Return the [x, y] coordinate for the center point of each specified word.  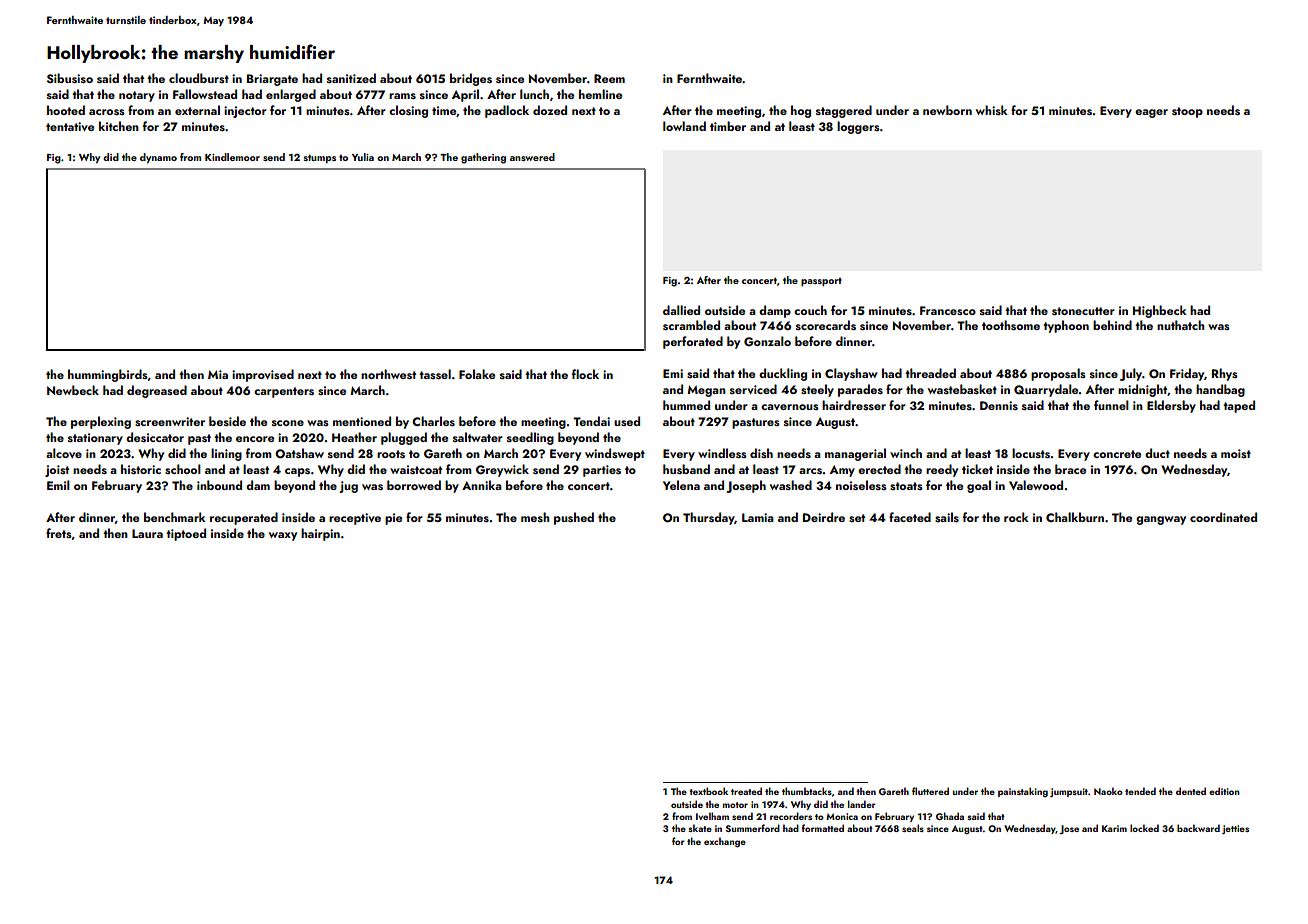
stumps [320, 158]
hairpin [320, 534]
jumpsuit [1069, 792]
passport [821, 282]
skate [700, 828]
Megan [706, 391]
